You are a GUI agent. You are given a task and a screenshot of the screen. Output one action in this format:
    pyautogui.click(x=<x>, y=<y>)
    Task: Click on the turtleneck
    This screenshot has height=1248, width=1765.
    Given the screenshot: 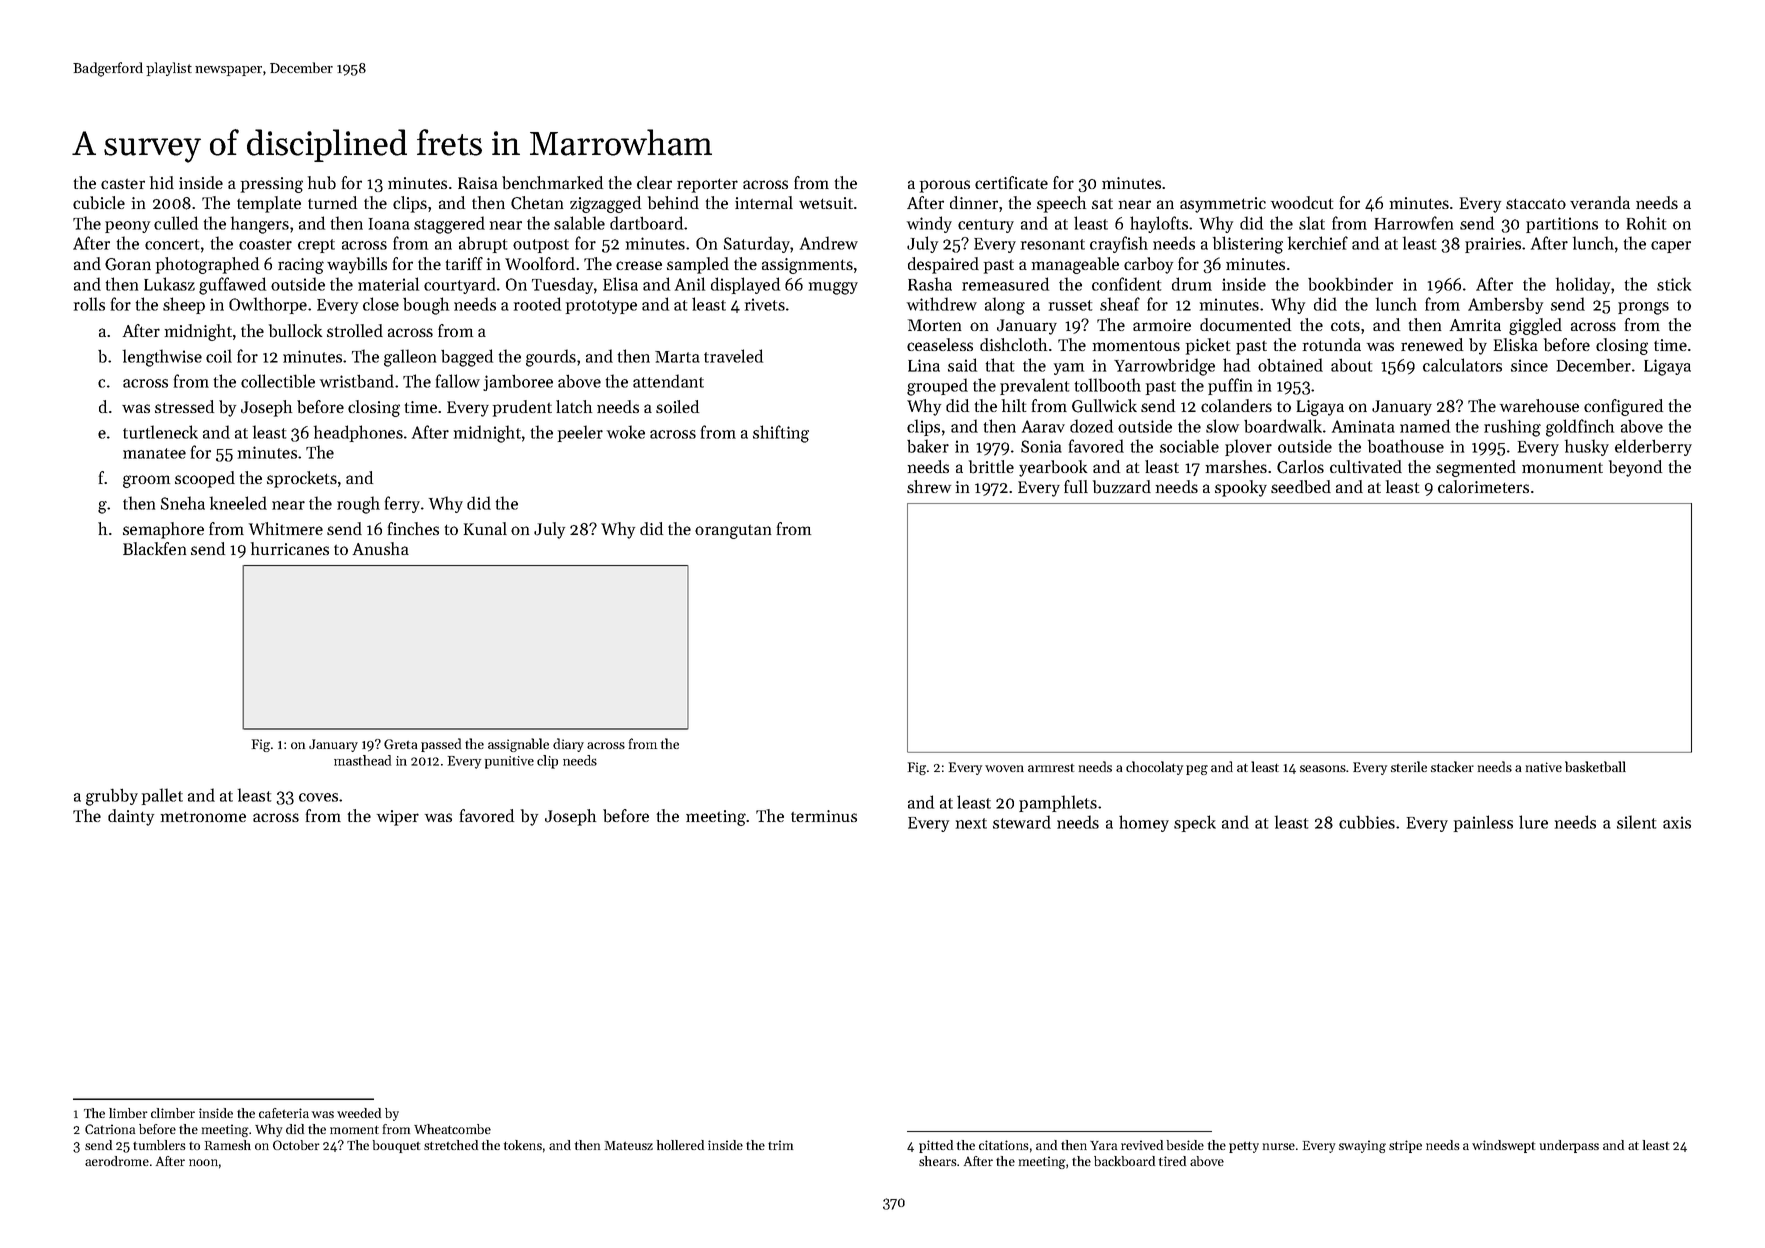 What is the action you would take?
    pyautogui.click(x=160, y=432)
